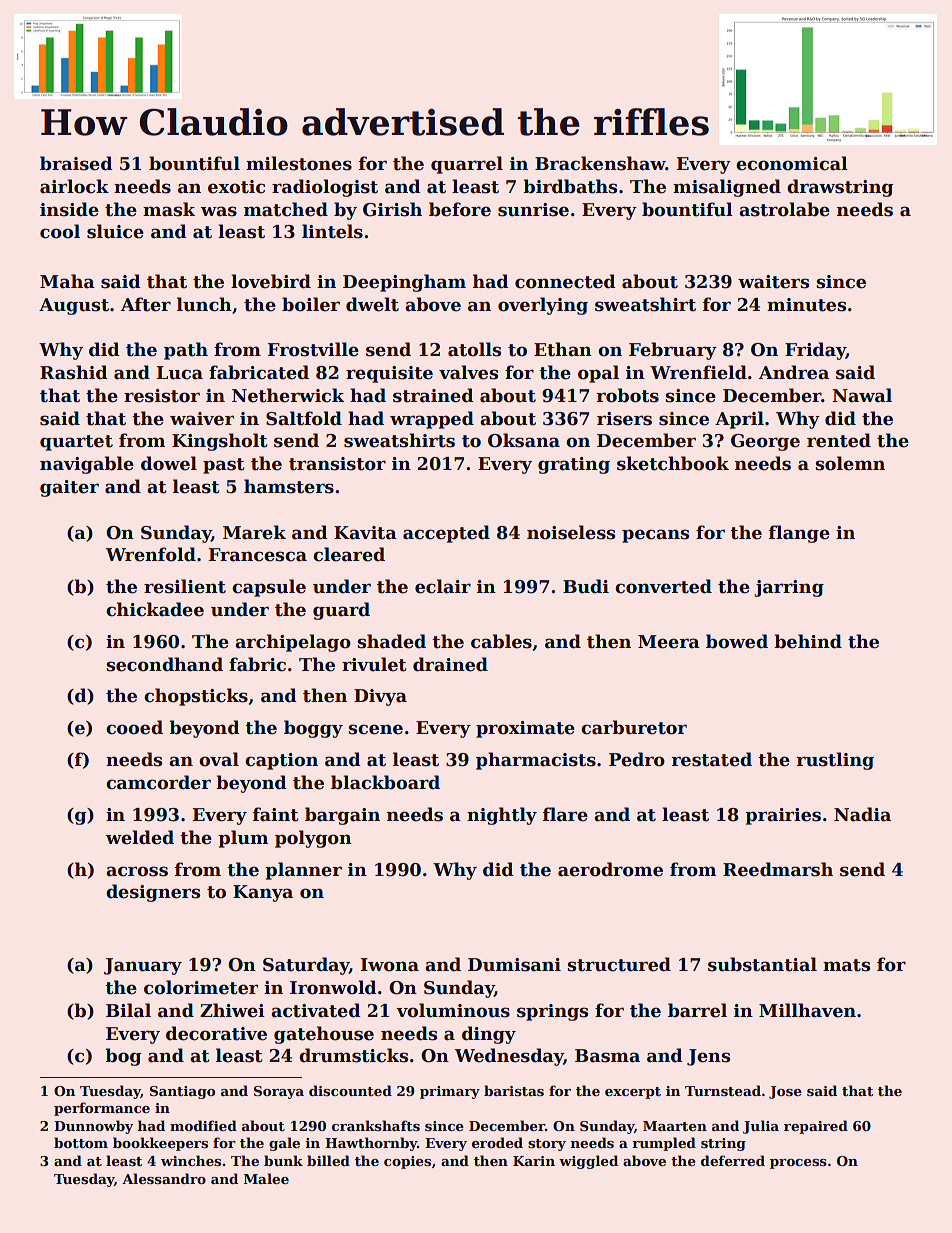 This screenshot has height=1233, width=952. What do you see at coordinates (514, 965) in the screenshot?
I see `Dumisani` at bounding box center [514, 965].
